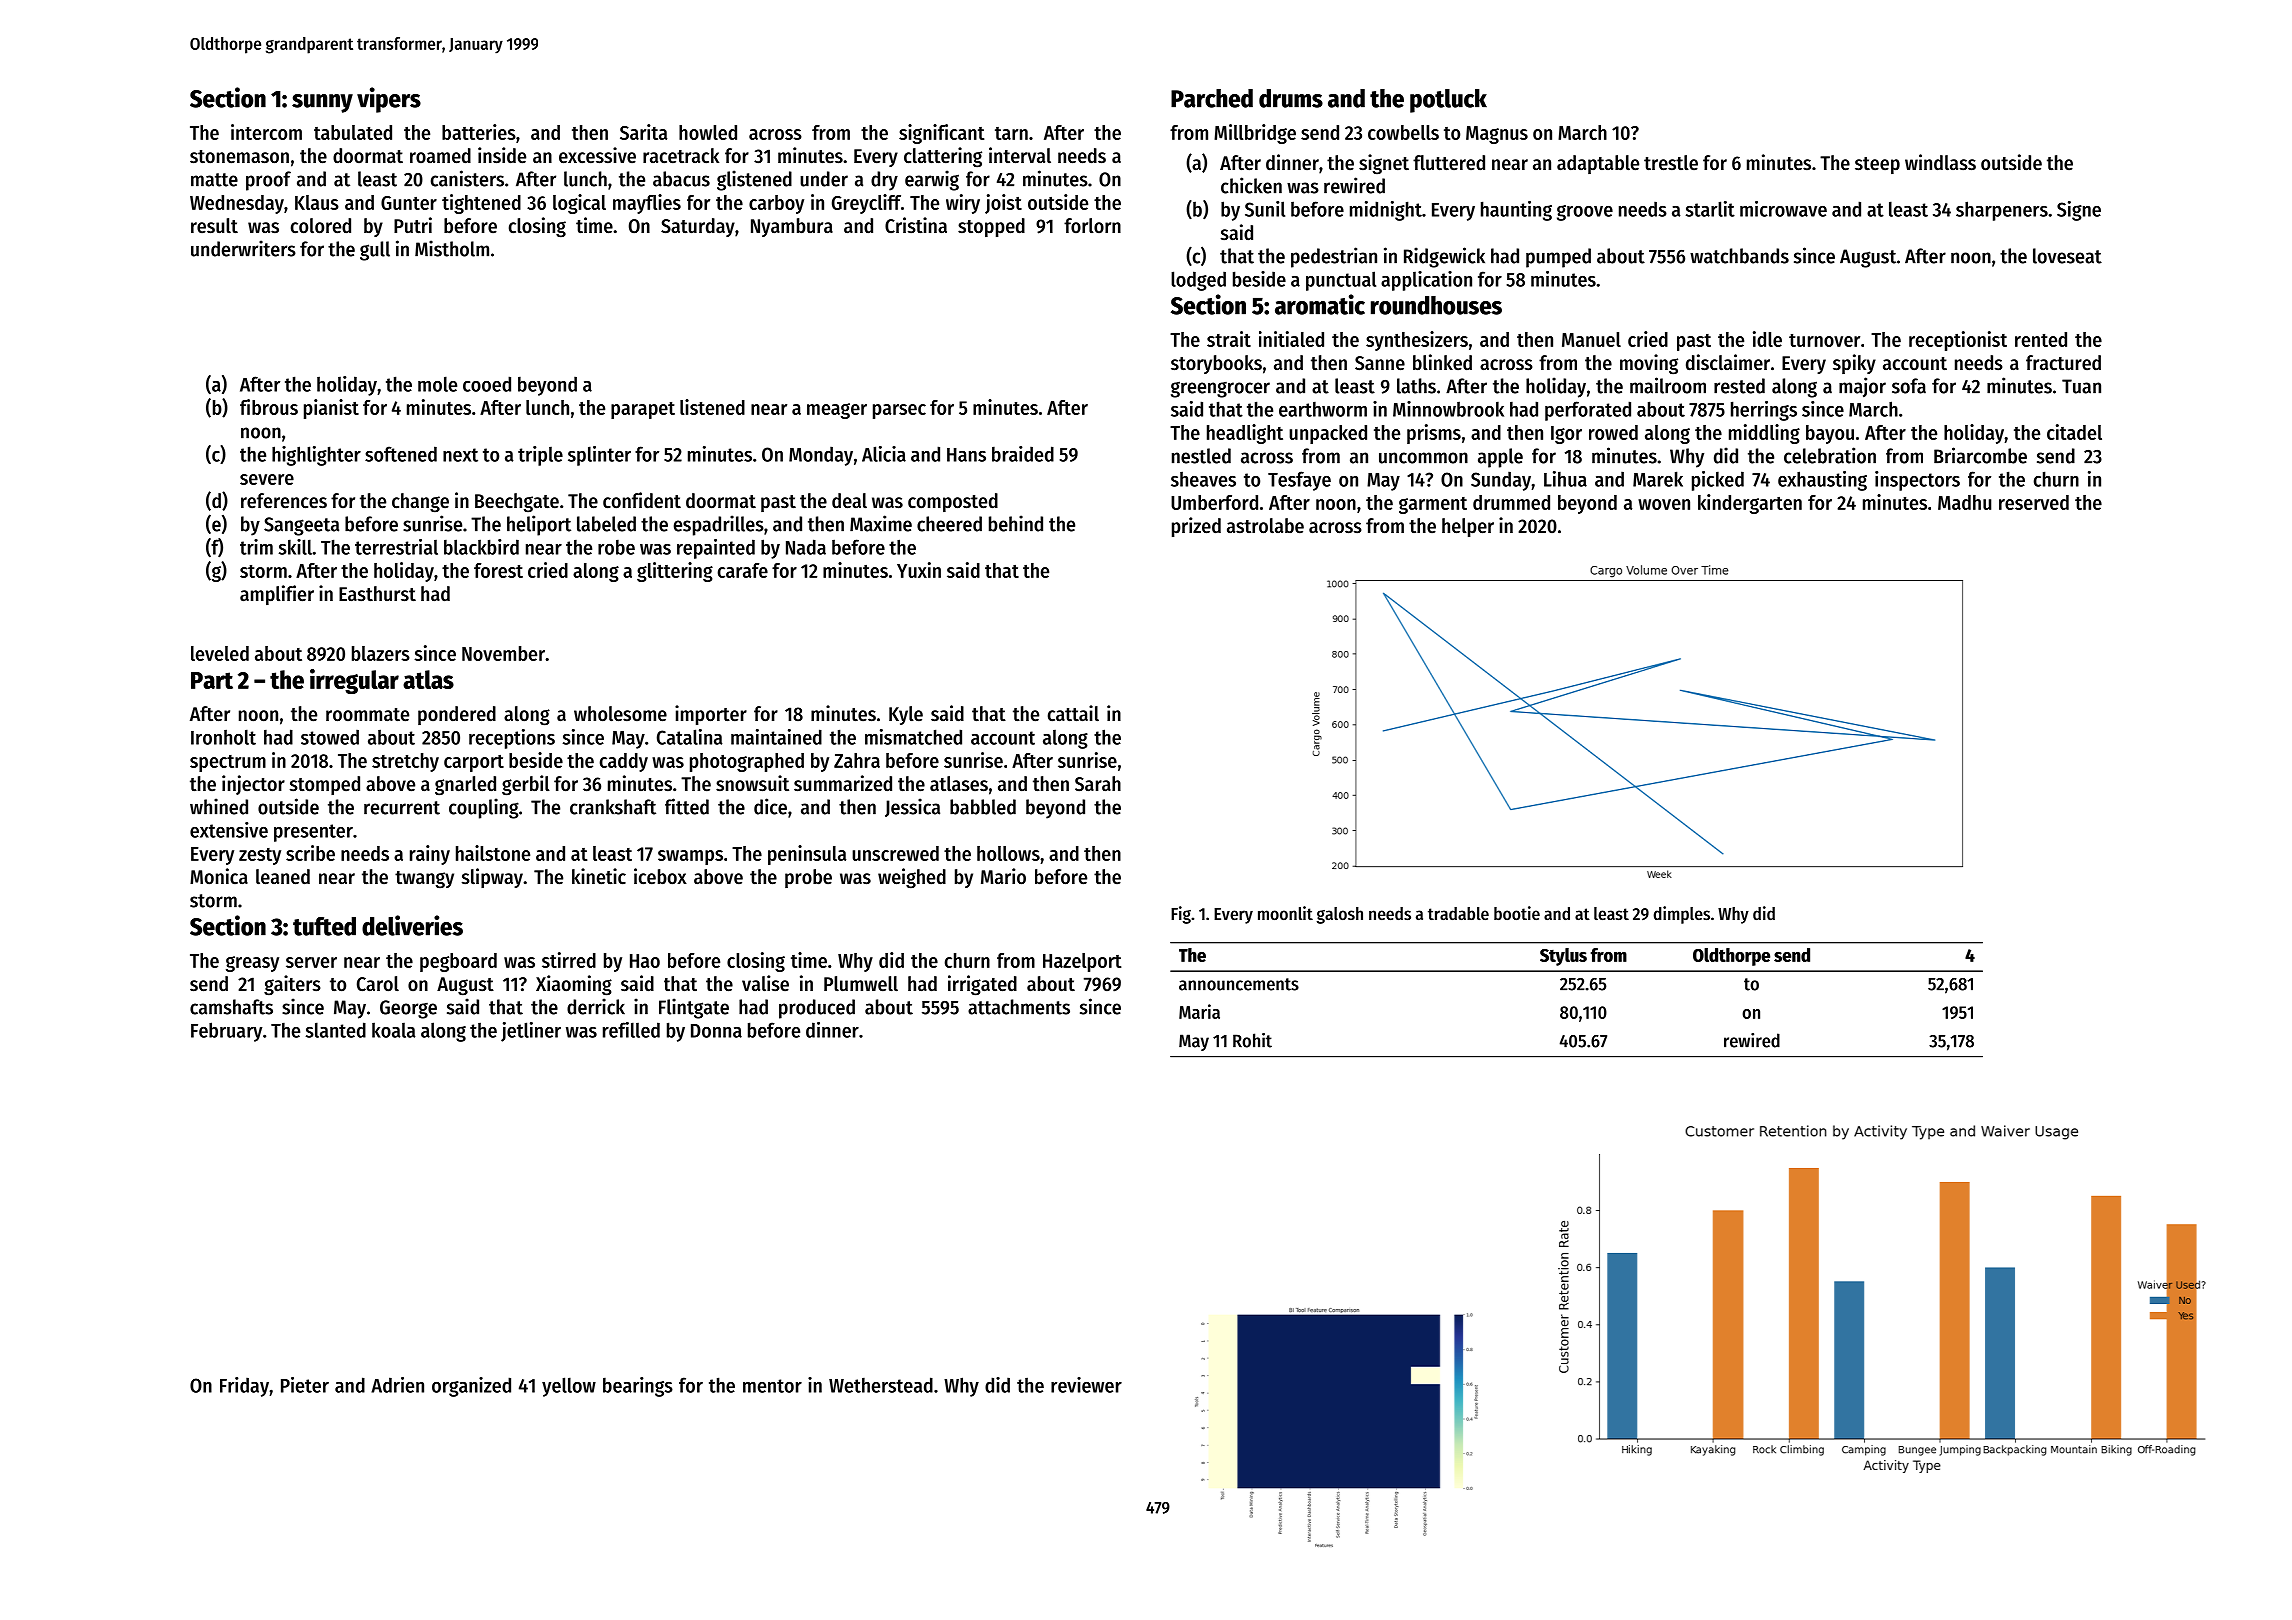 The height and width of the document is (1620, 2292). What do you see at coordinates (1086, 1385) in the document?
I see `reviewer` at bounding box center [1086, 1385].
